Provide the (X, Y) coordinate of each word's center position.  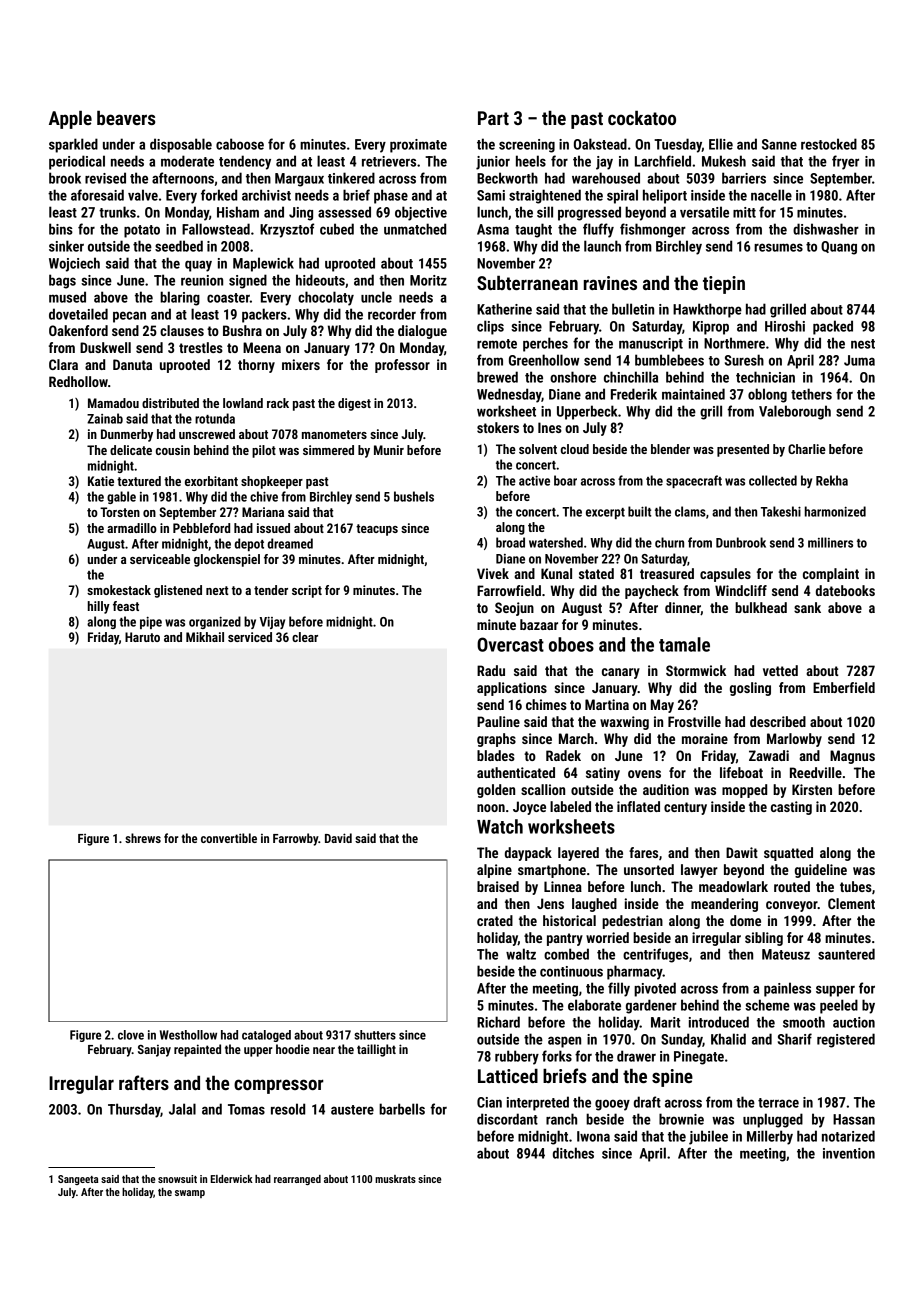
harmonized (835, 511)
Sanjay (154, 1051)
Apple (70, 120)
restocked (829, 144)
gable (121, 497)
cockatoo (642, 118)
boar (565, 480)
